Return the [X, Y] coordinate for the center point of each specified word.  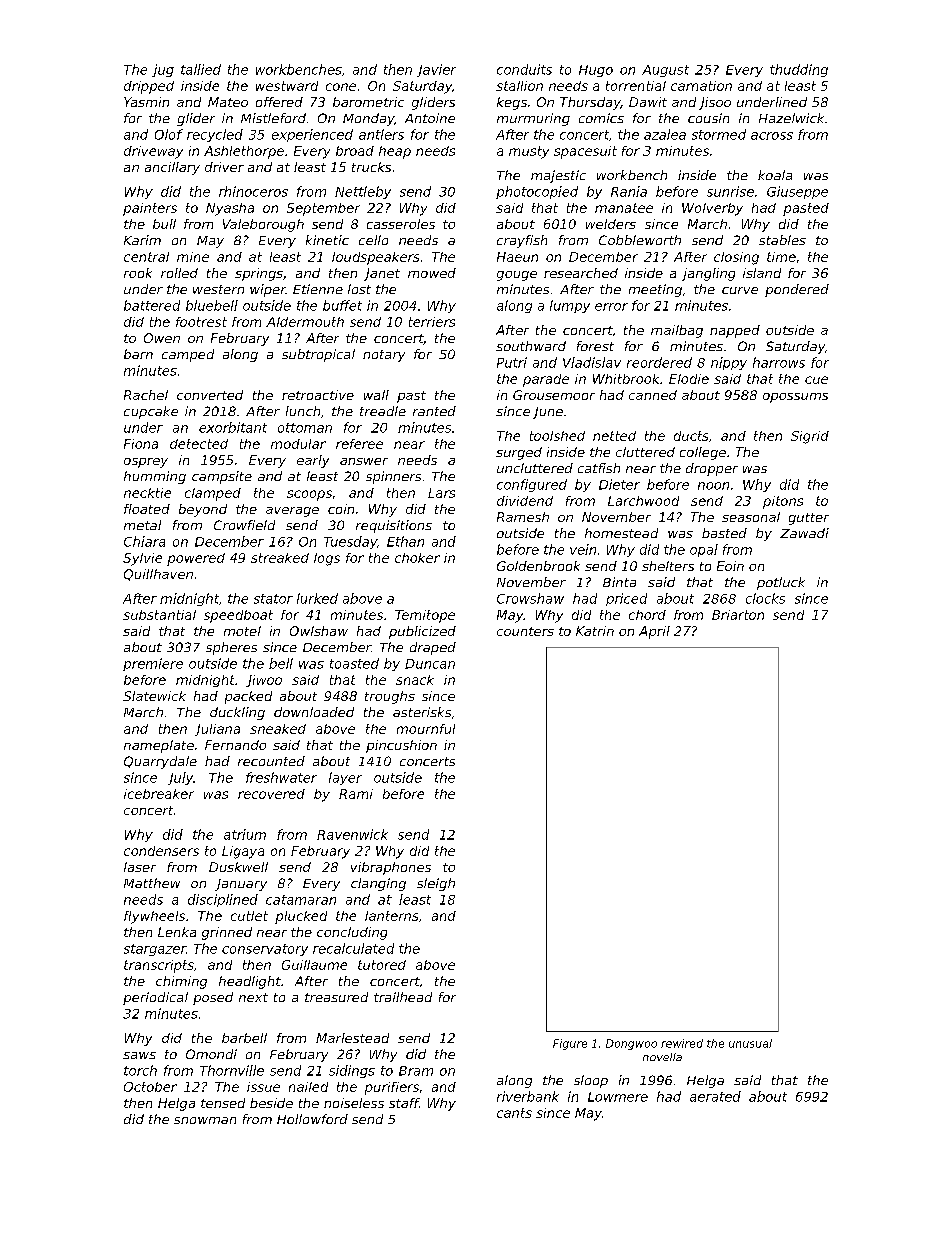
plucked [301, 917]
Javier [436, 70]
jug [163, 70]
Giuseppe [797, 192]
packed [248, 697]
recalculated [353, 948]
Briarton [738, 615]
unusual [750, 1043]
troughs [390, 697]
